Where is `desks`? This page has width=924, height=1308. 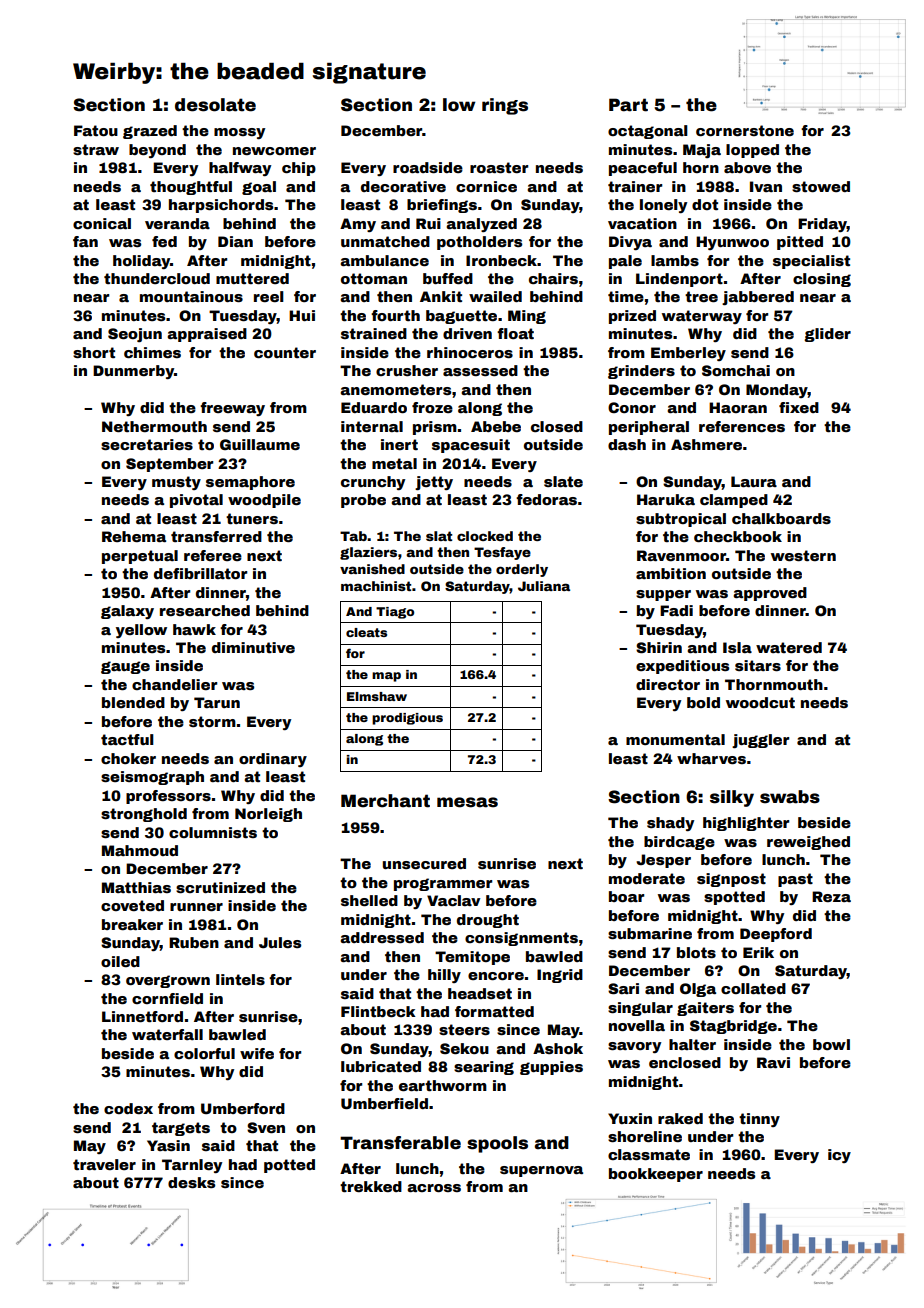 desks is located at coordinates (191, 1182).
